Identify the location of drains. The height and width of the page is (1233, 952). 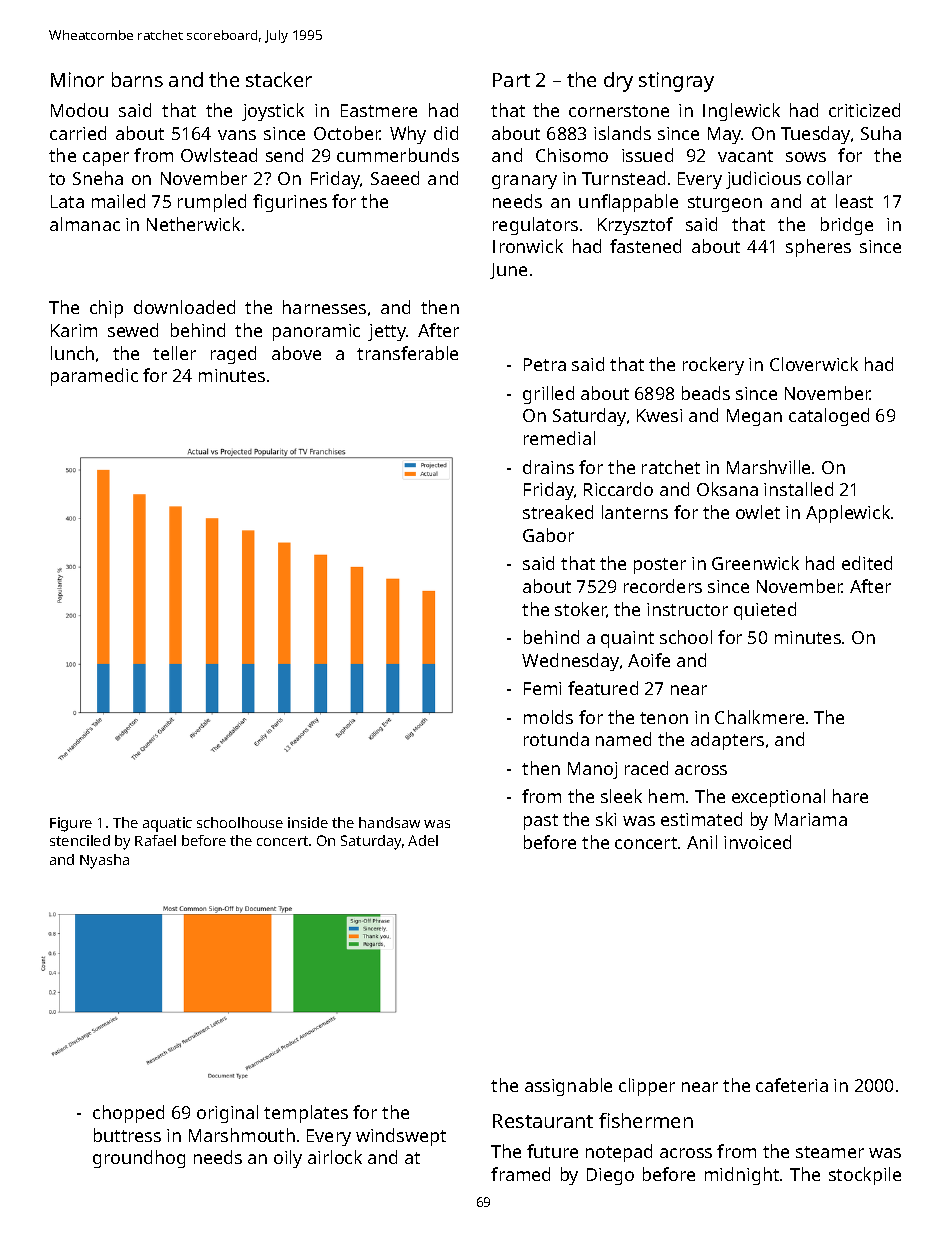
(548, 467).
